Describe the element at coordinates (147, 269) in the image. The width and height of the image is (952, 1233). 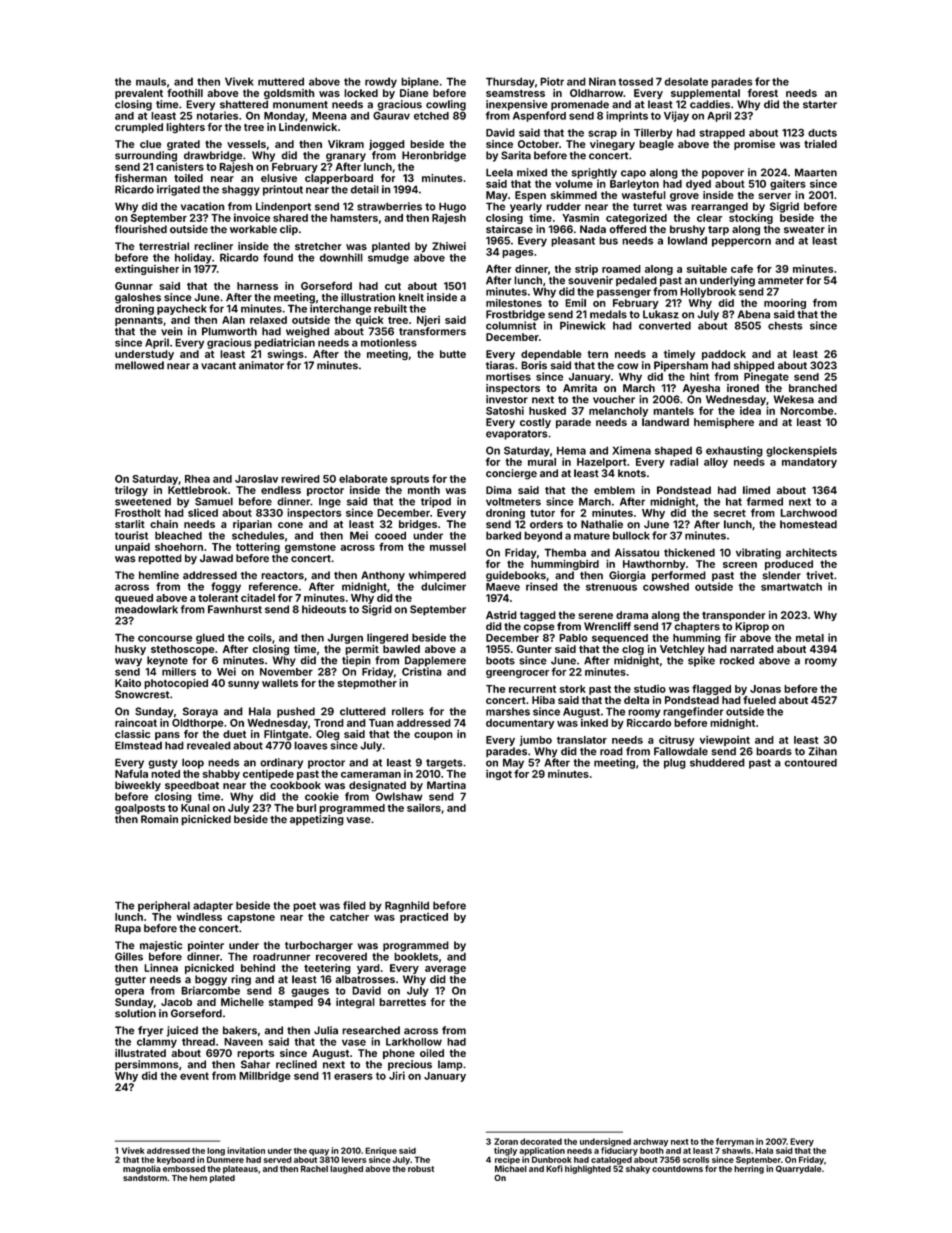
I see `extinguisher` at that location.
